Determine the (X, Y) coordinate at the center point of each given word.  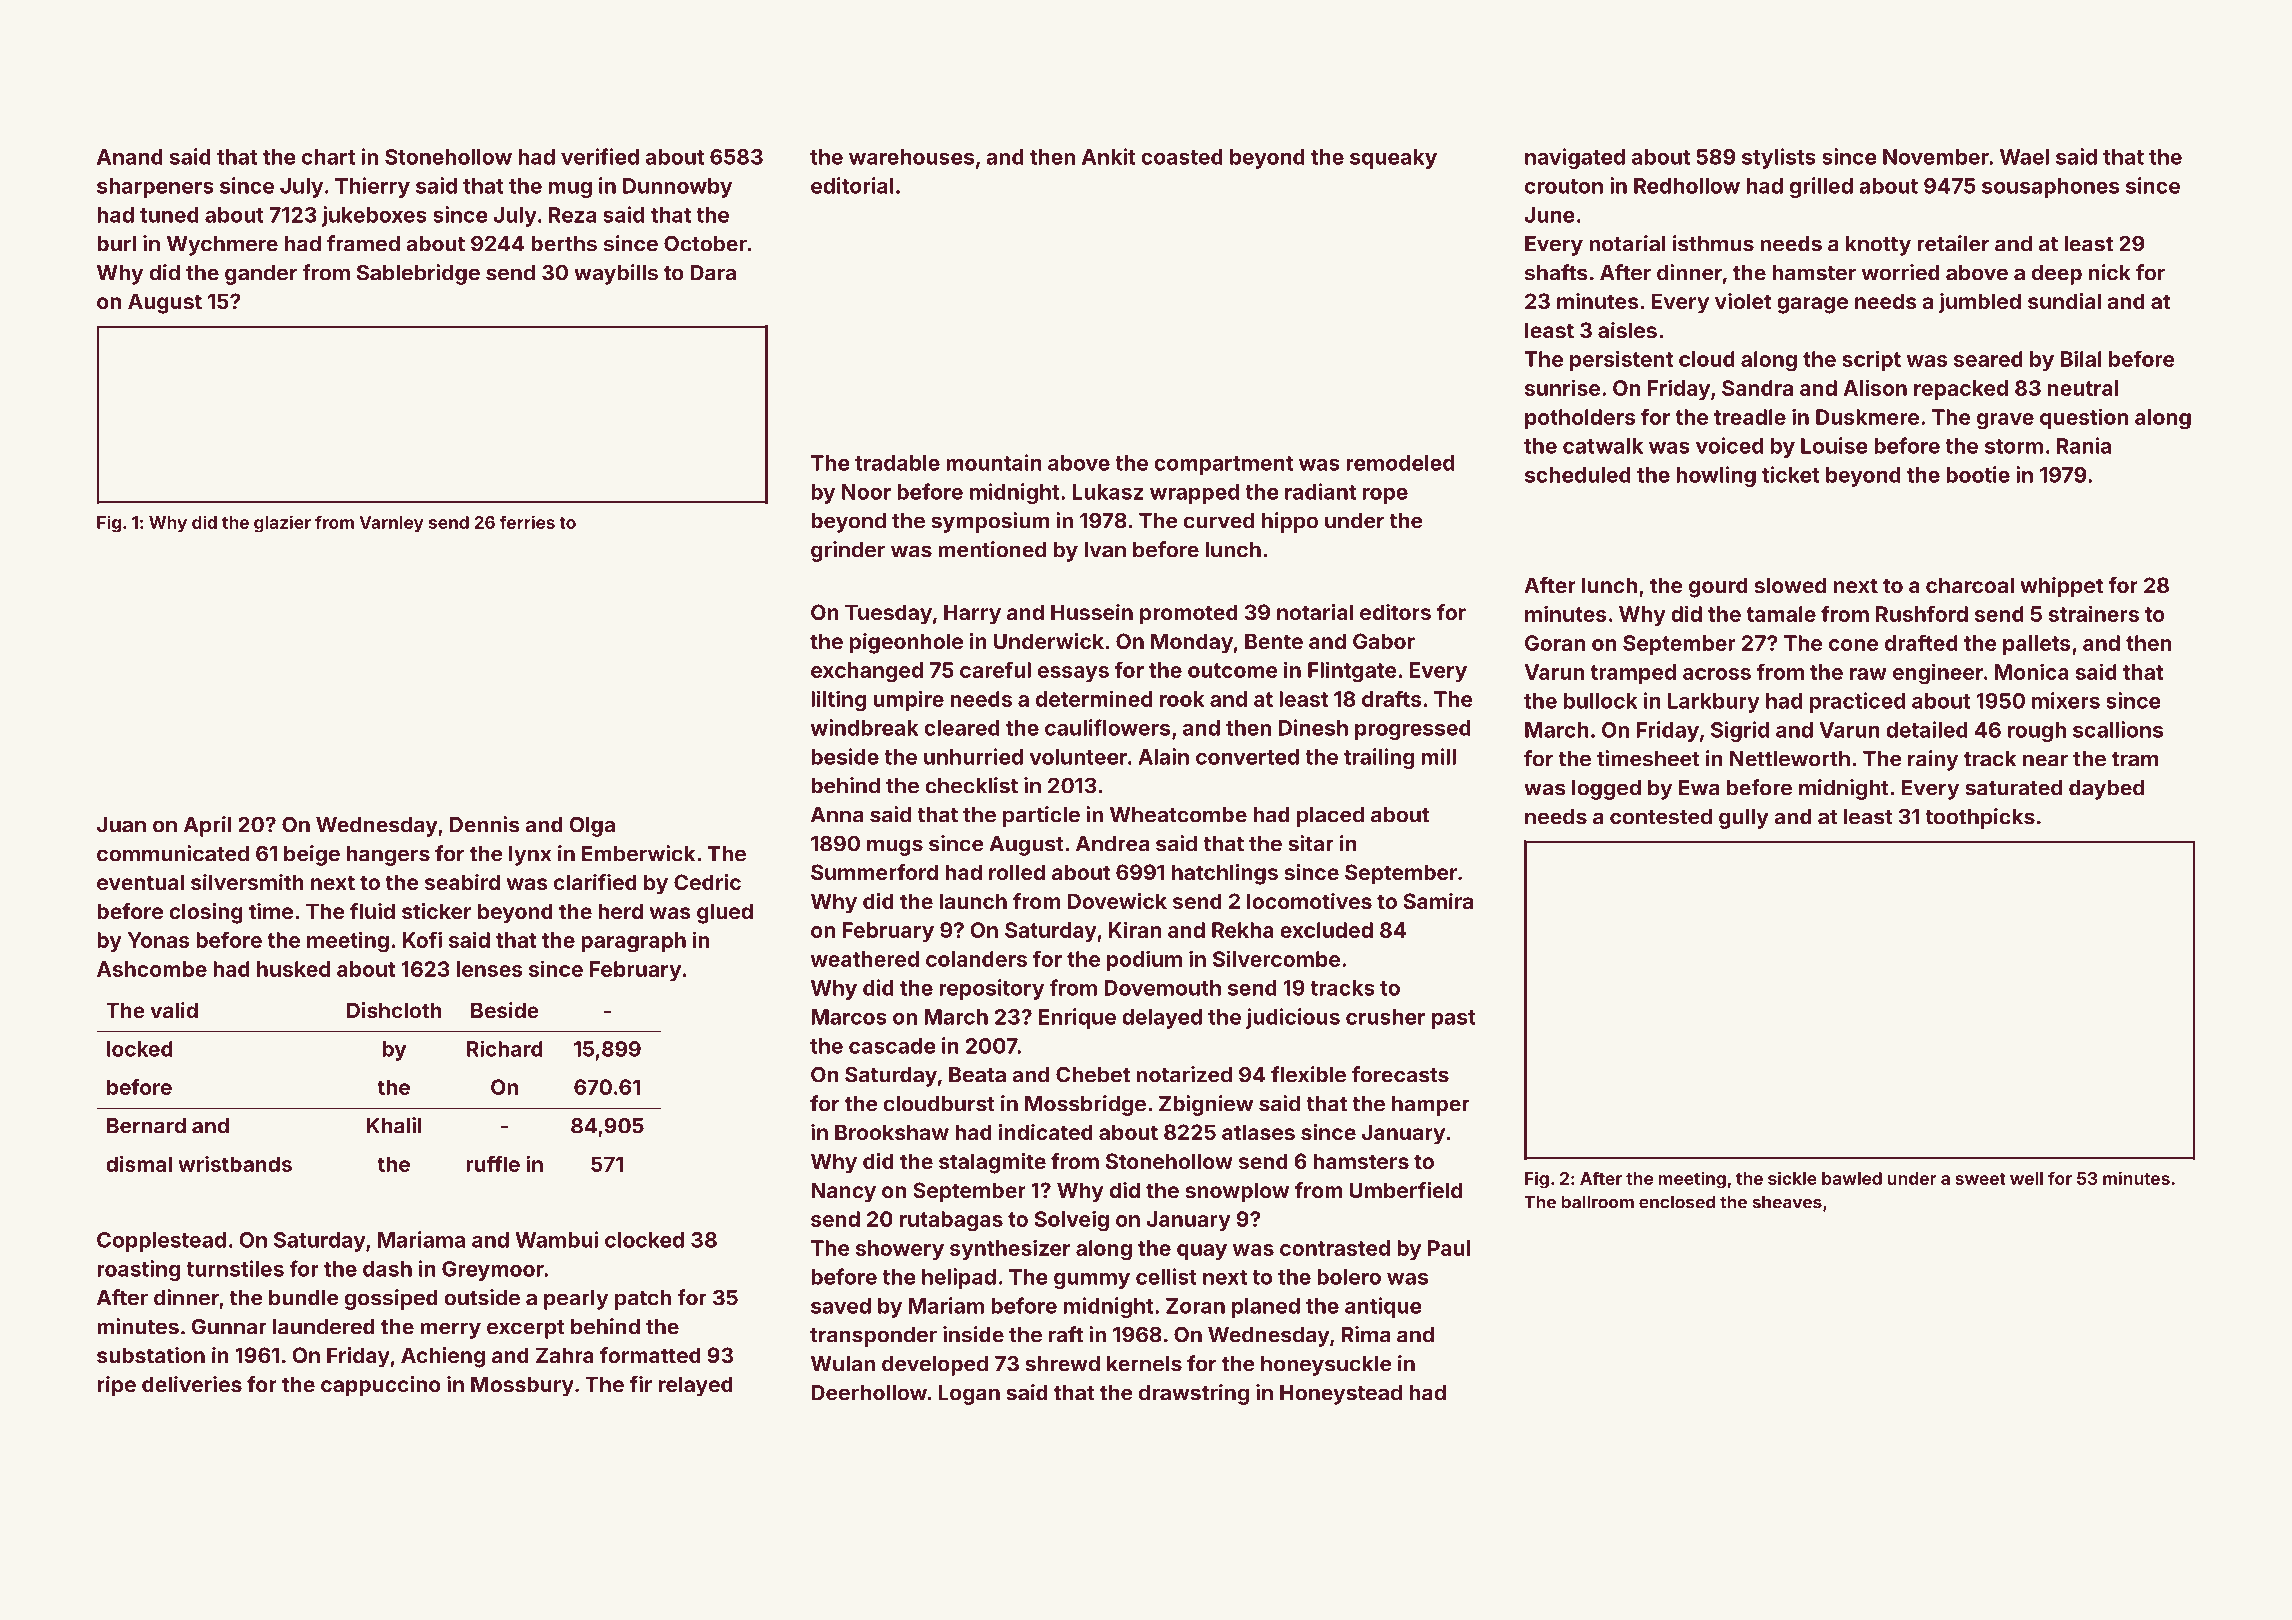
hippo (1290, 522)
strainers (2094, 613)
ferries (527, 522)
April (207, 826)
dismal (139, 1164)
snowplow (1237, 1192)
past (1454, 1019)
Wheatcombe (1178, 815)
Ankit (1108, 156)
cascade (892, 1046)
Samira (1438, 901)
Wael (2024, 157)
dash (387, 1269)
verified (600, 156)
